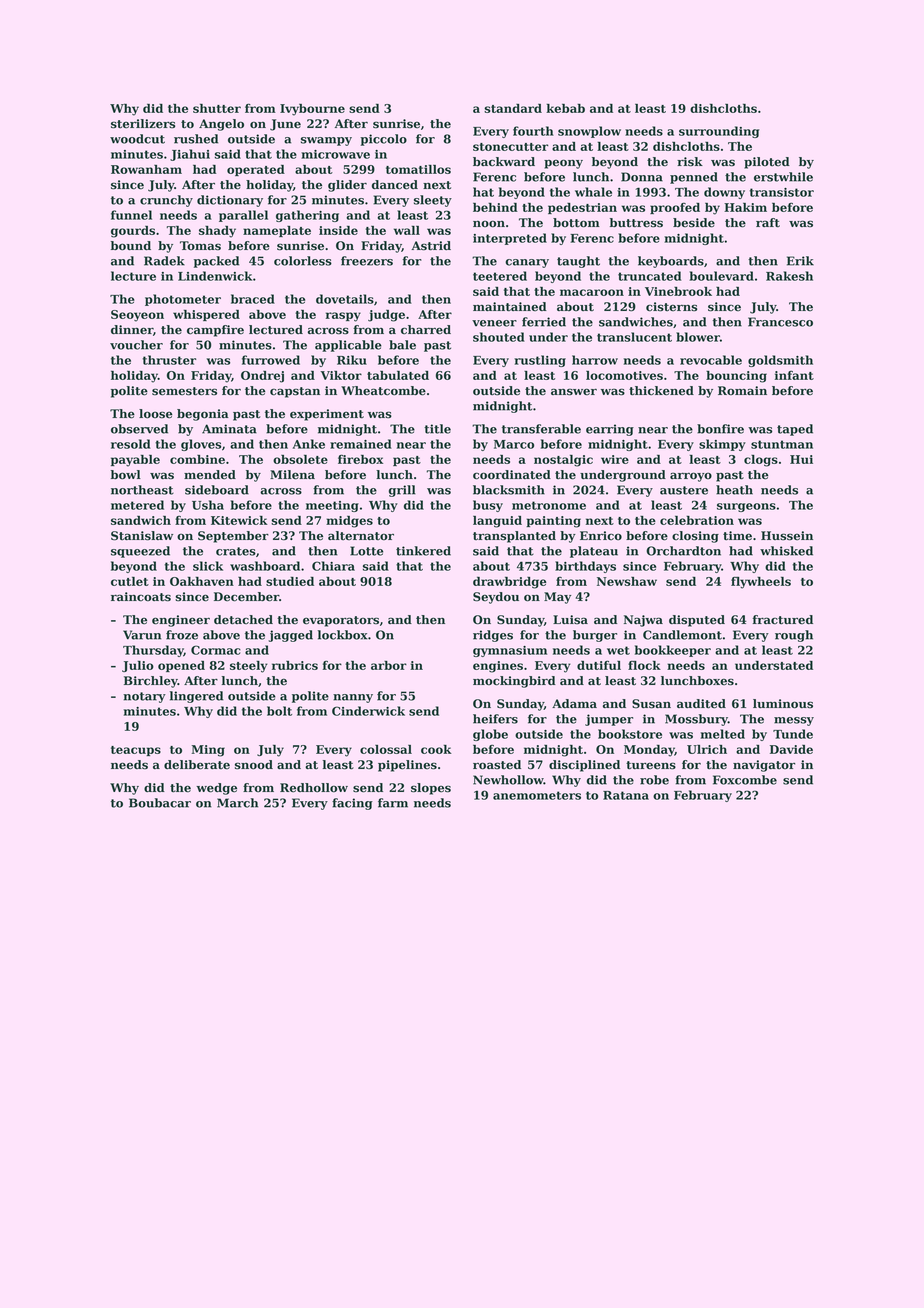 The image size is (924, 1308). What do you see at coordinates (206, 315) in the page?
I see `whispered` at bounding box center [206, 315].
